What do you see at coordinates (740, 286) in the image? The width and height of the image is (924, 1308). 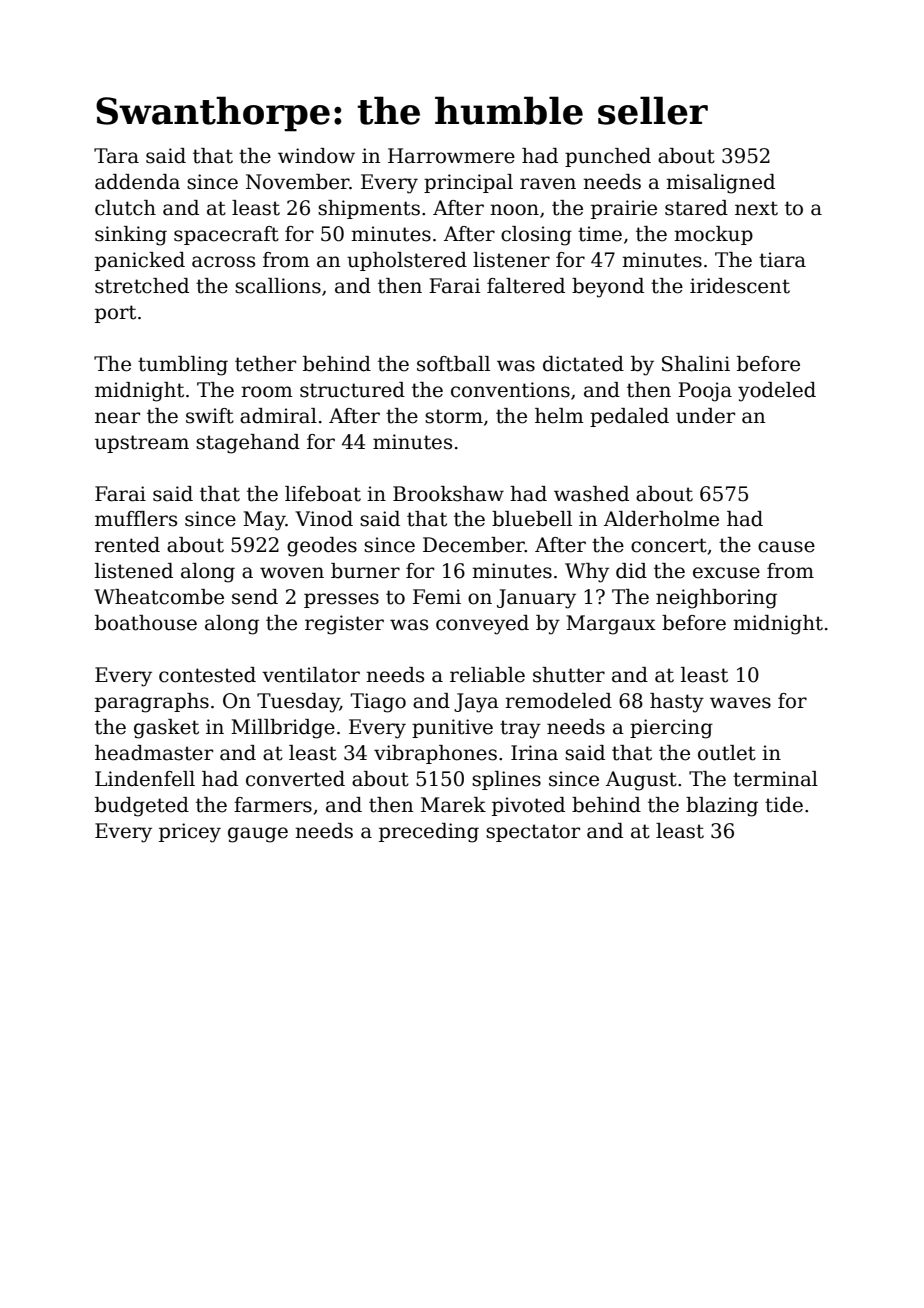 I see `iridescent` at bounding box center [740, 286].
